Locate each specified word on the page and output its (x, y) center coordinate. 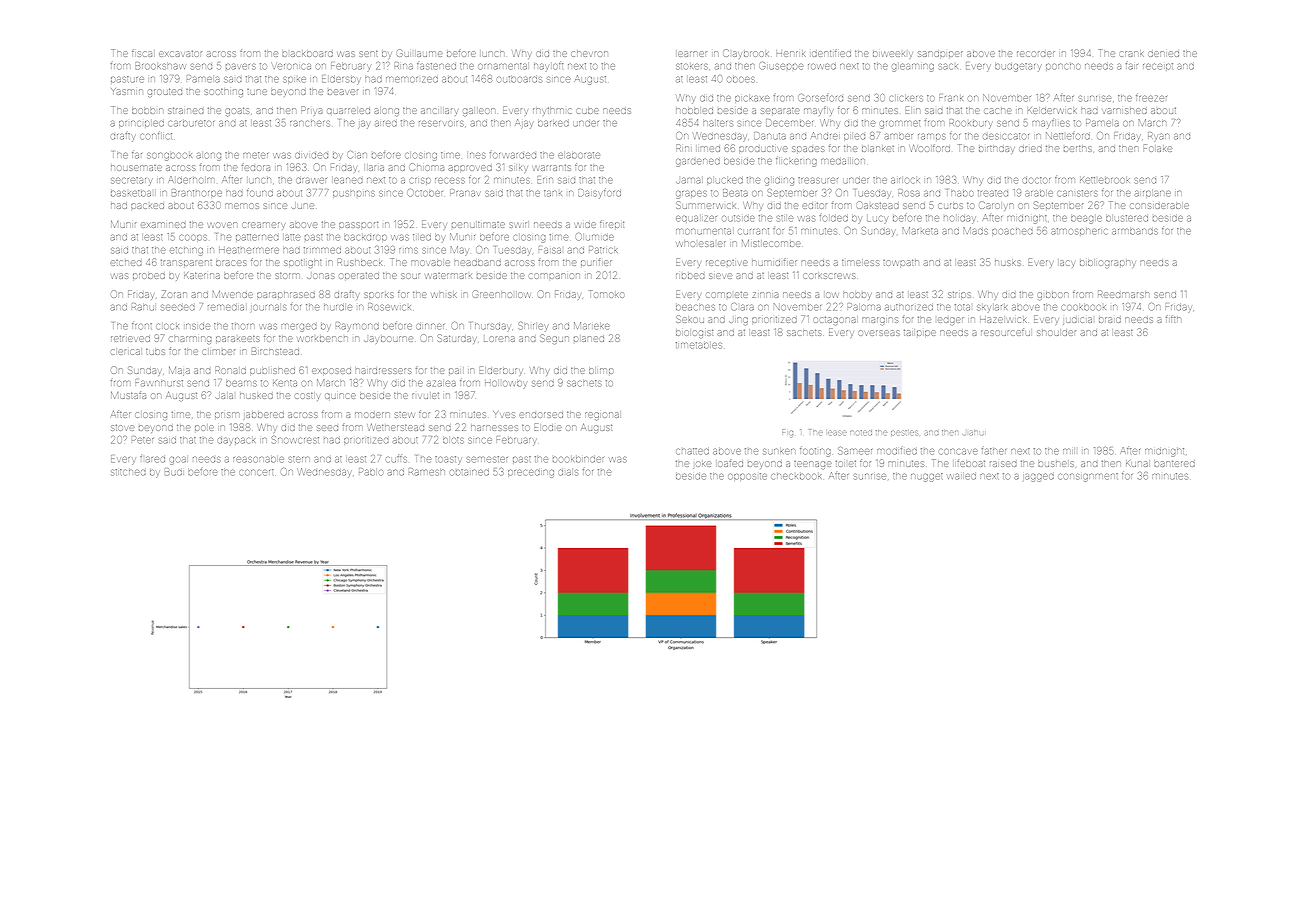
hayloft (548, 66)
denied (1164, 54)
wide (586, 225)
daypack (236, 441)
